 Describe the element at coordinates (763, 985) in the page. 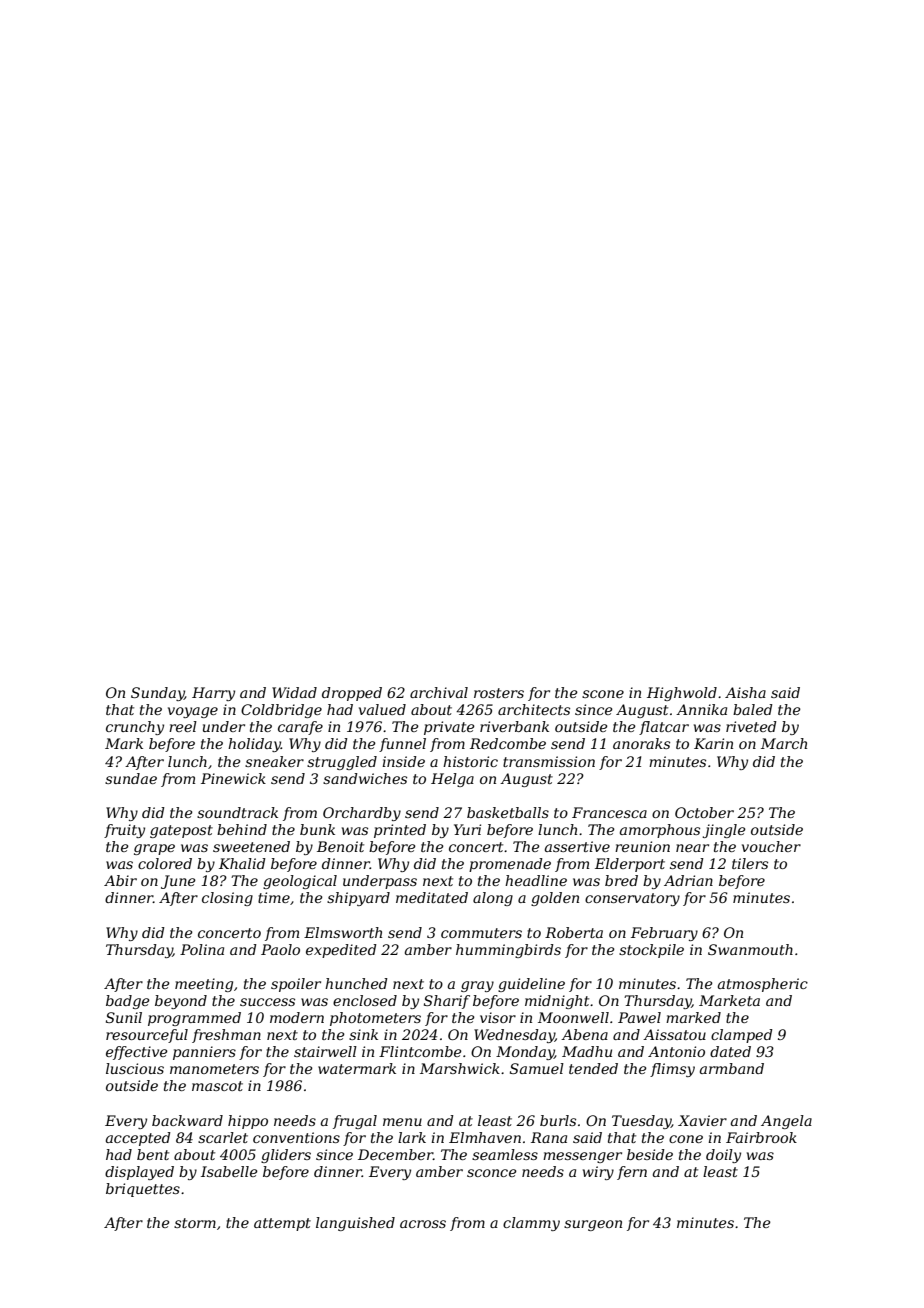

I see `atmospheric` at that location.
